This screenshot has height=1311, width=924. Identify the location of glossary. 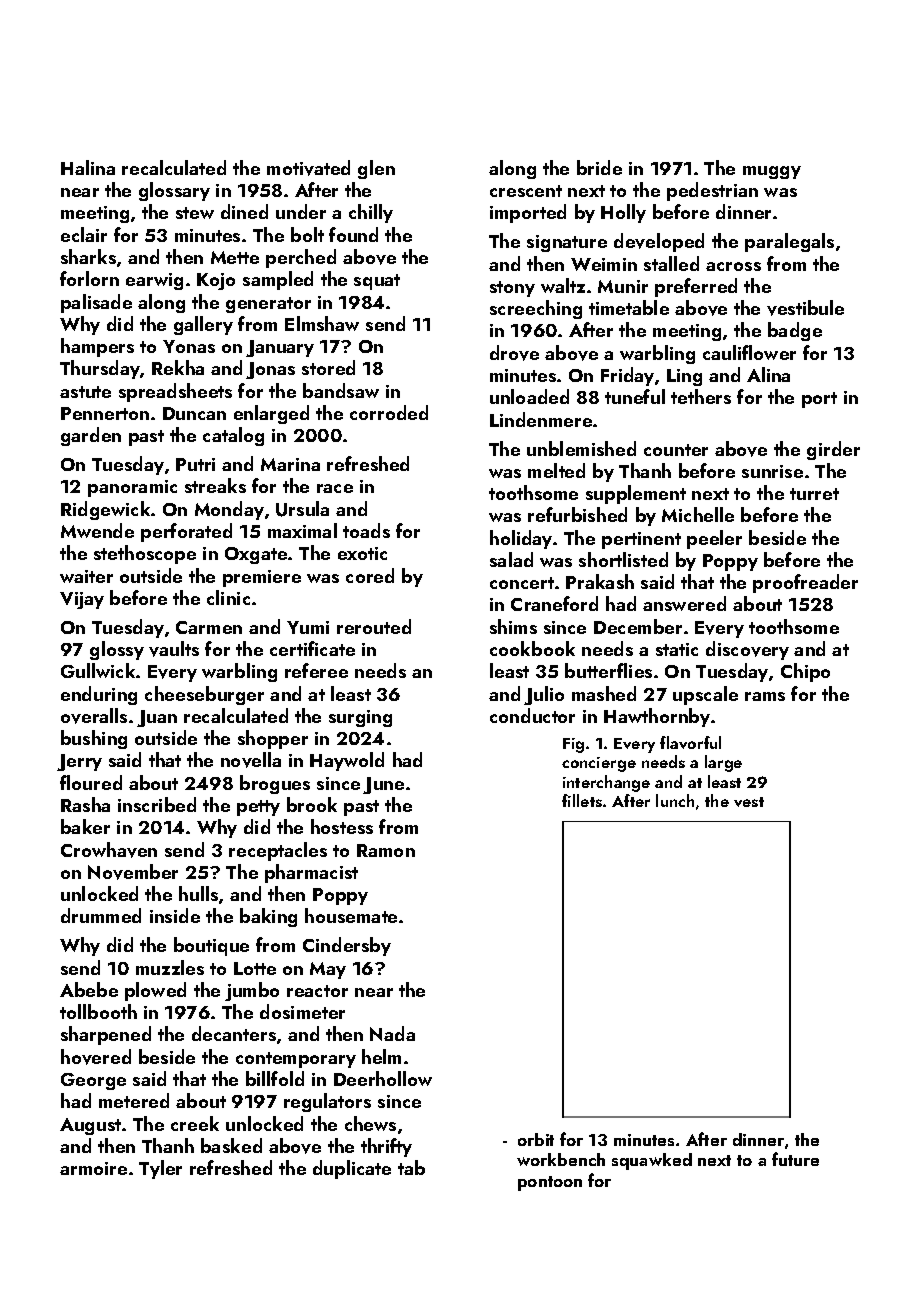
(174, 191).
